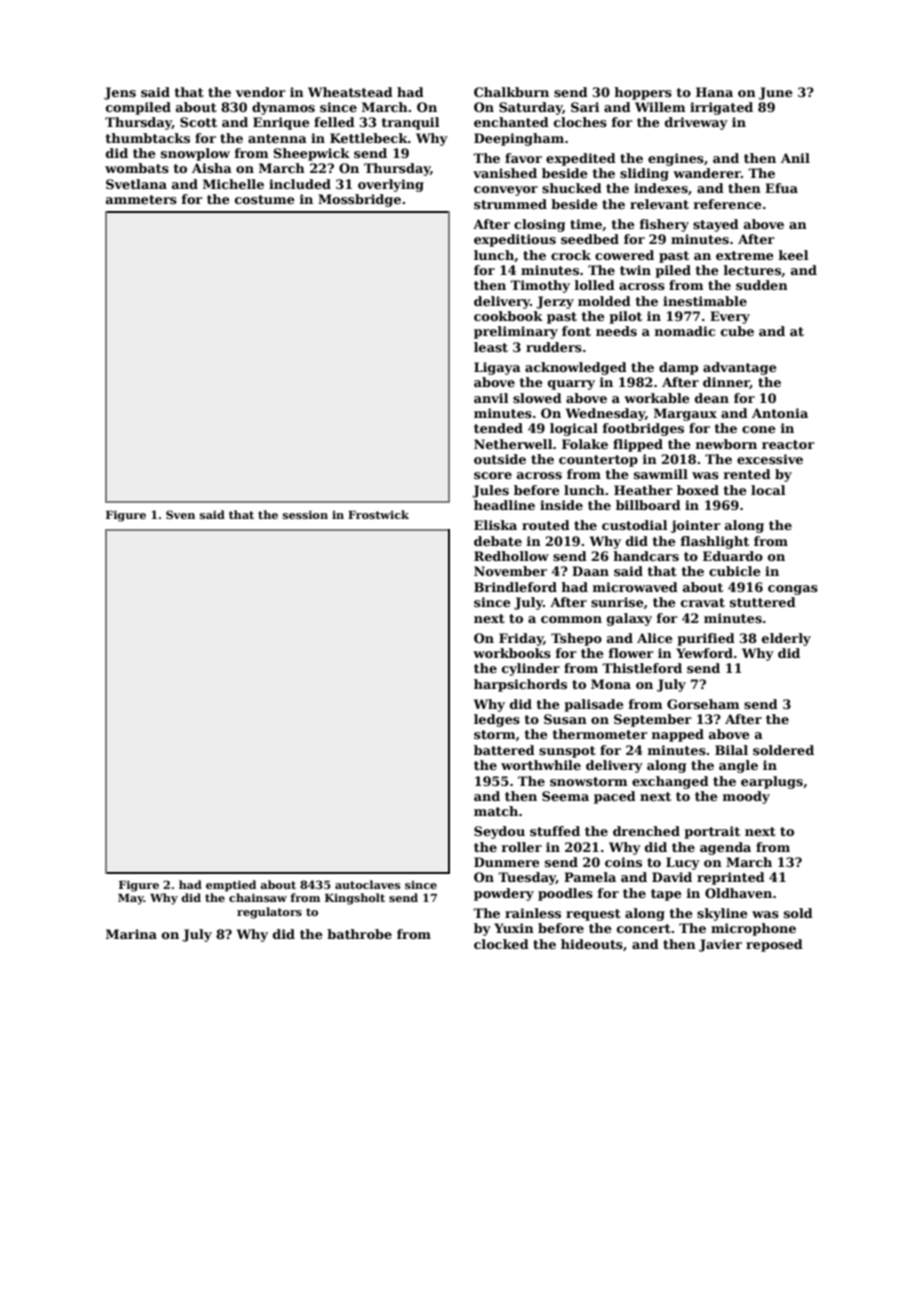  Describe the element at coordinates (491, 398) in the document. I see `anvil` at that location.
